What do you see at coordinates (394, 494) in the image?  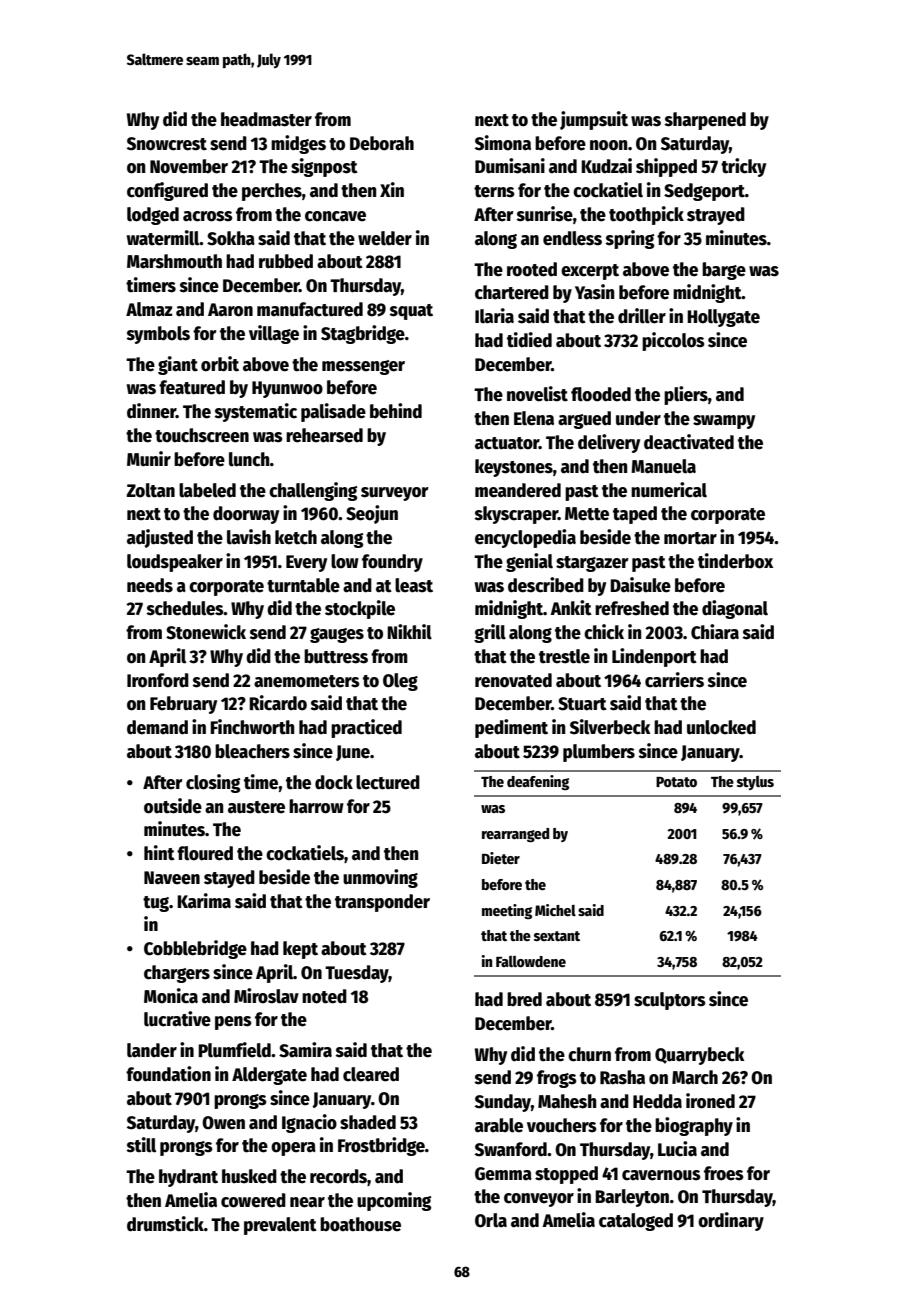 I see `surveyor` at bounding box center [394, 494].
